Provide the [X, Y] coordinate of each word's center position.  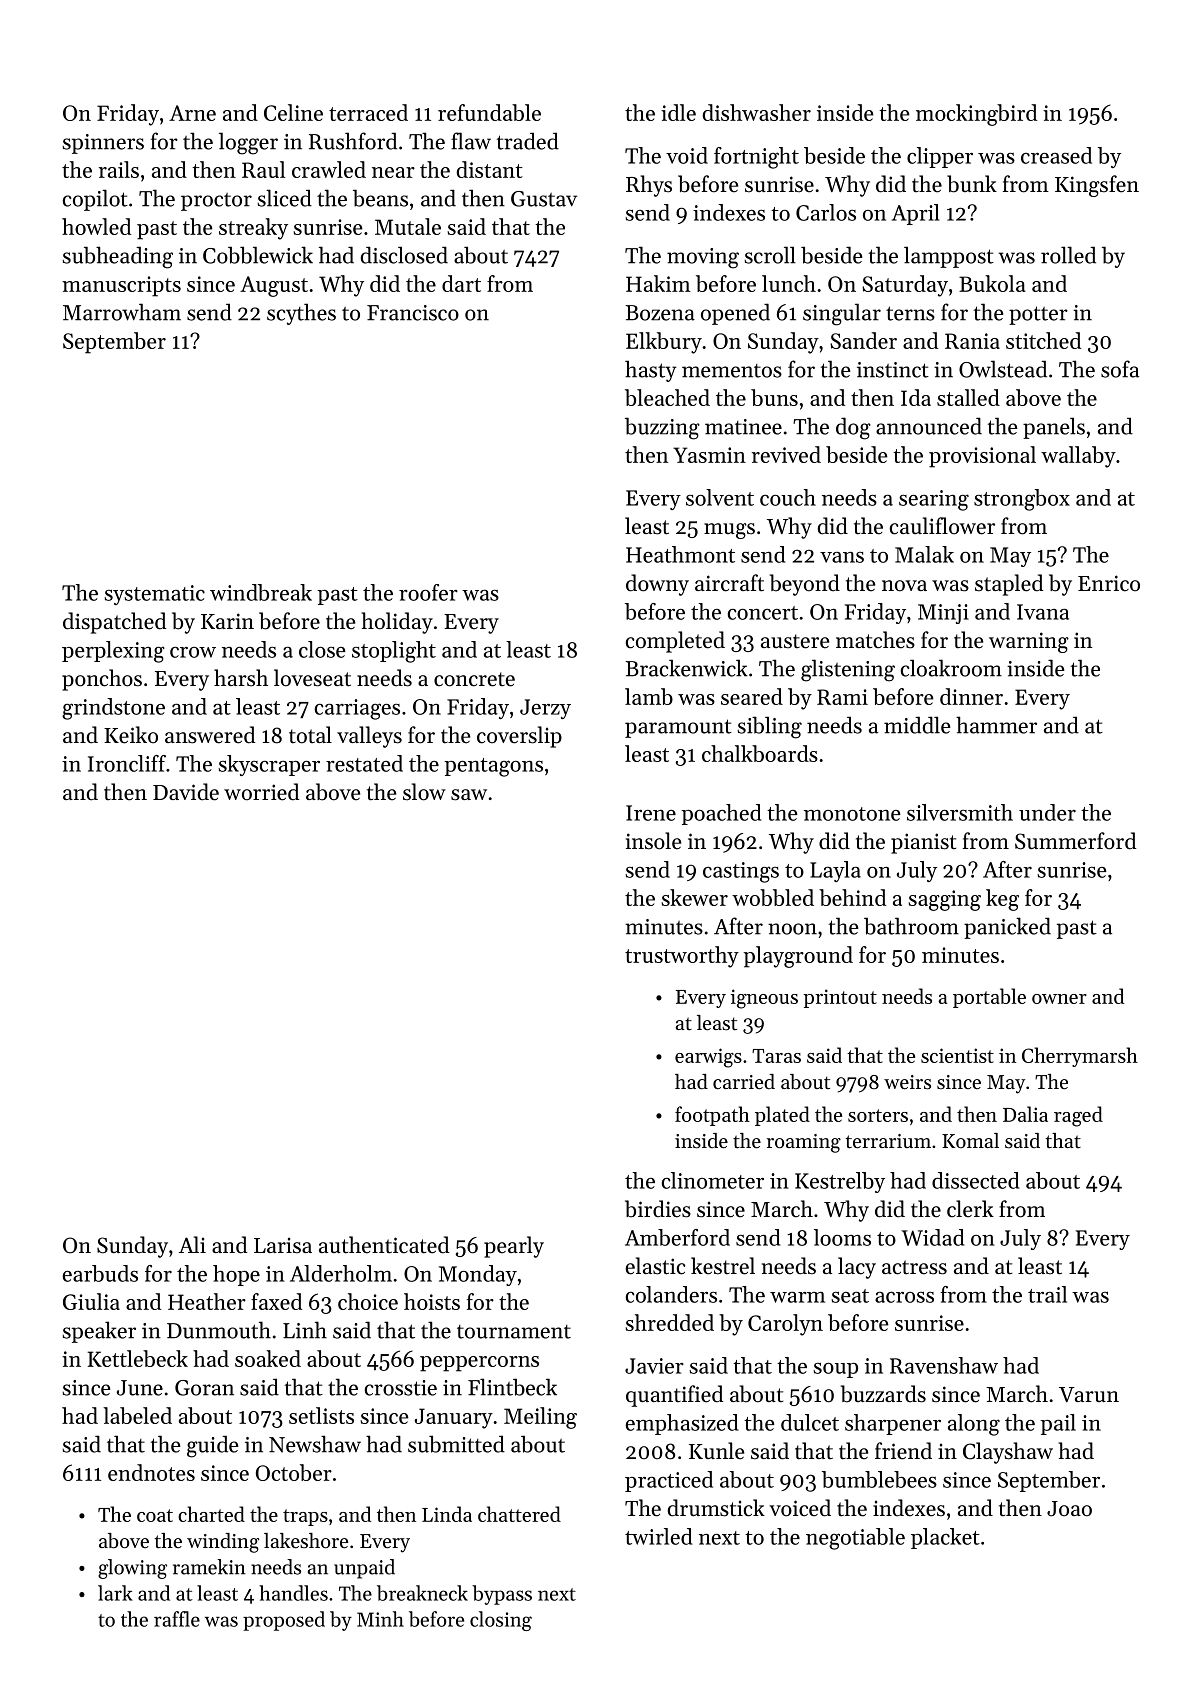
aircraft [729, 583]
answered [210, 735]
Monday [478, 1275]
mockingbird [976, 115]
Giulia [91, 1301]
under [1047, 812]
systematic [154, 595]
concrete [474, 679]
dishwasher [757, 112]
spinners [103, 144]
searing [934, 500]
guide [213, 1446]
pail [1058, 1424]
